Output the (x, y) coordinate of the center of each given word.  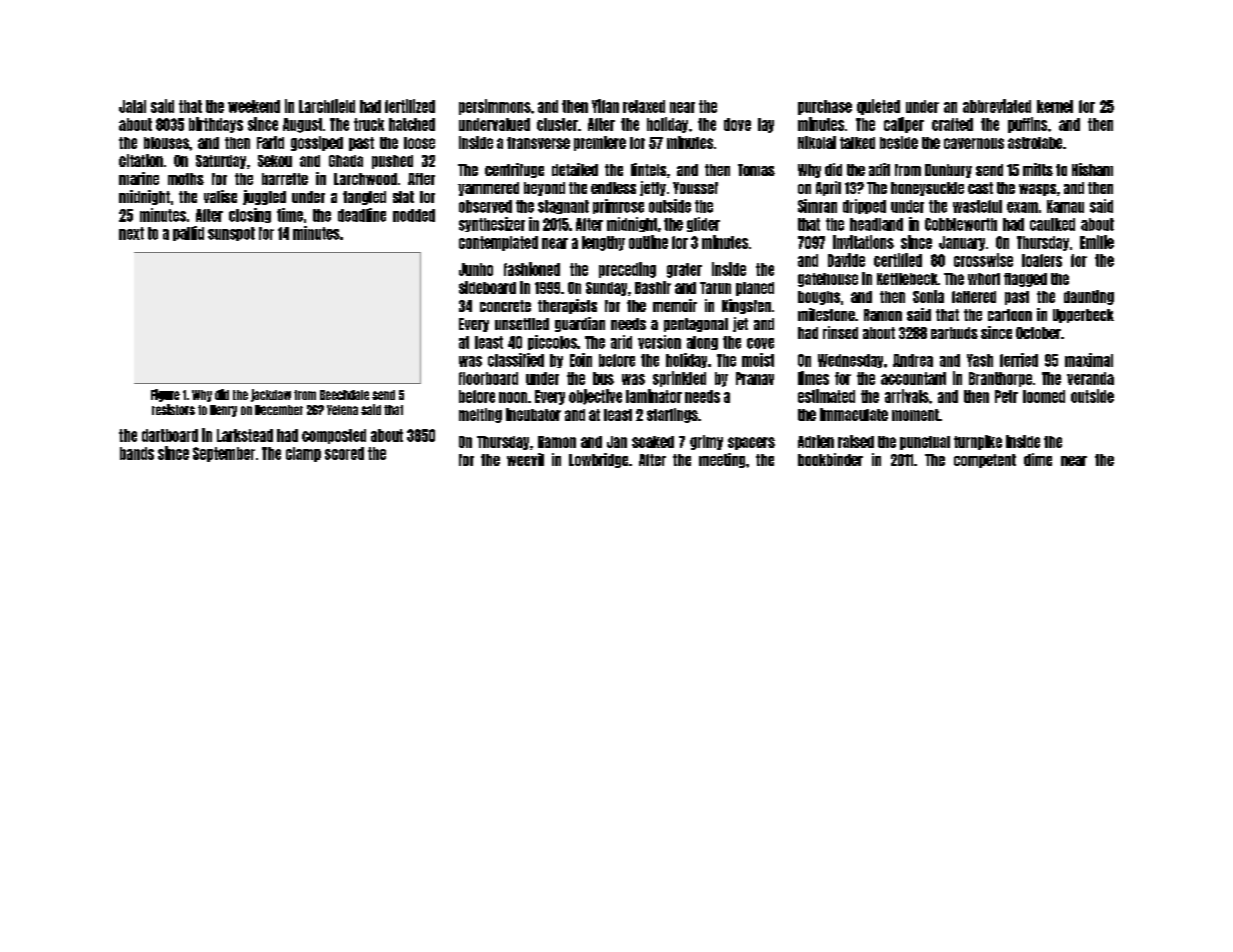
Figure (165, 395)
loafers (1042, 260)
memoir (675, 305)
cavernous (974, 143)
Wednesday (850, 361)
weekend (254, 106)
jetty (653, 188)
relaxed (644, 106)
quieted (878, 107)
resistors (173, 409)
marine (139, 178)
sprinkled (679, 379)
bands (137, 453)
